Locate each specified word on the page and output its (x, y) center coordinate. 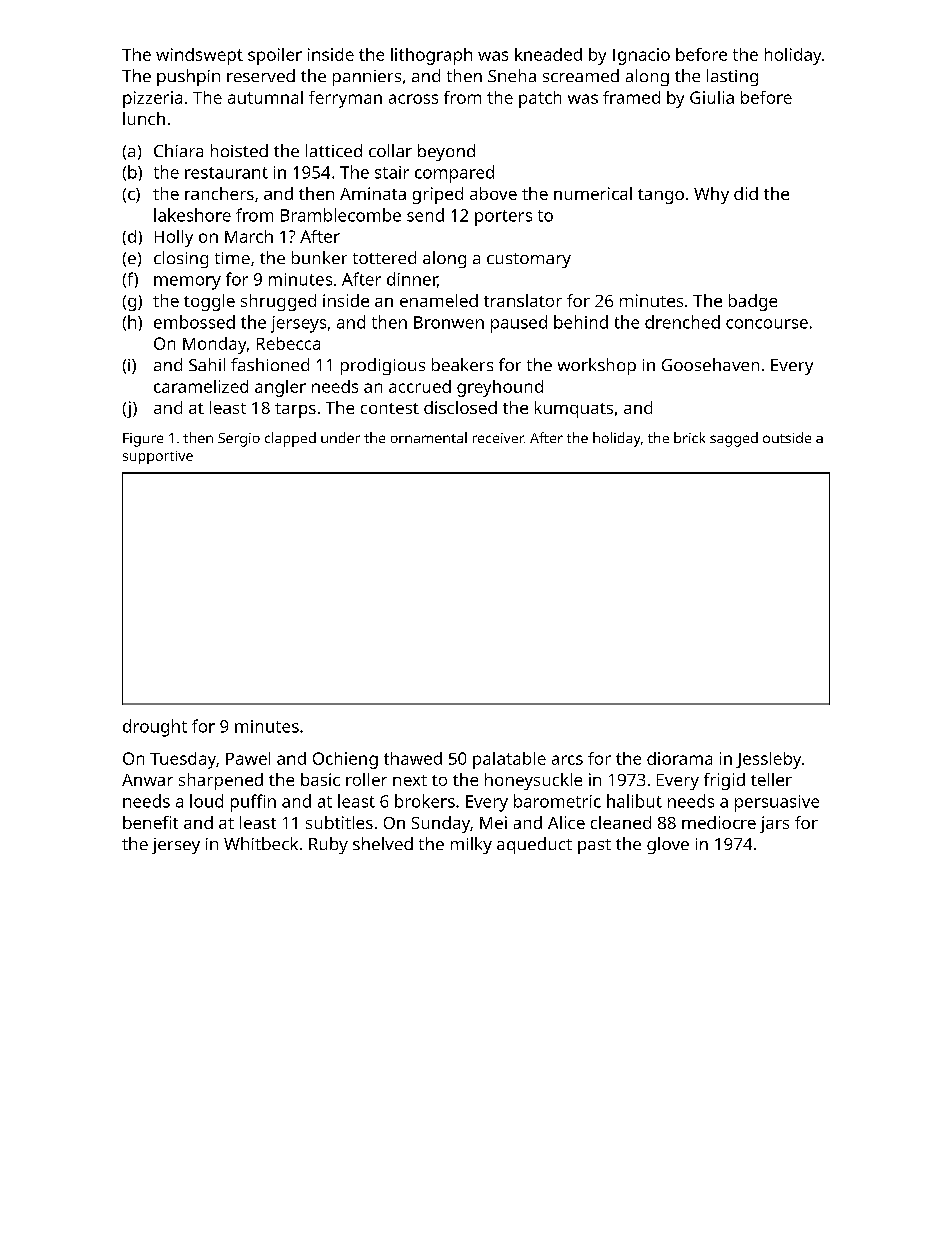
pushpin (188, 77)
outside (787, 437)
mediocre (719, 822)
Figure (143, 440)
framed (631, 97)
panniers (367, 78)
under (340, 437)
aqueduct (534, 845)
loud (206, 801)
